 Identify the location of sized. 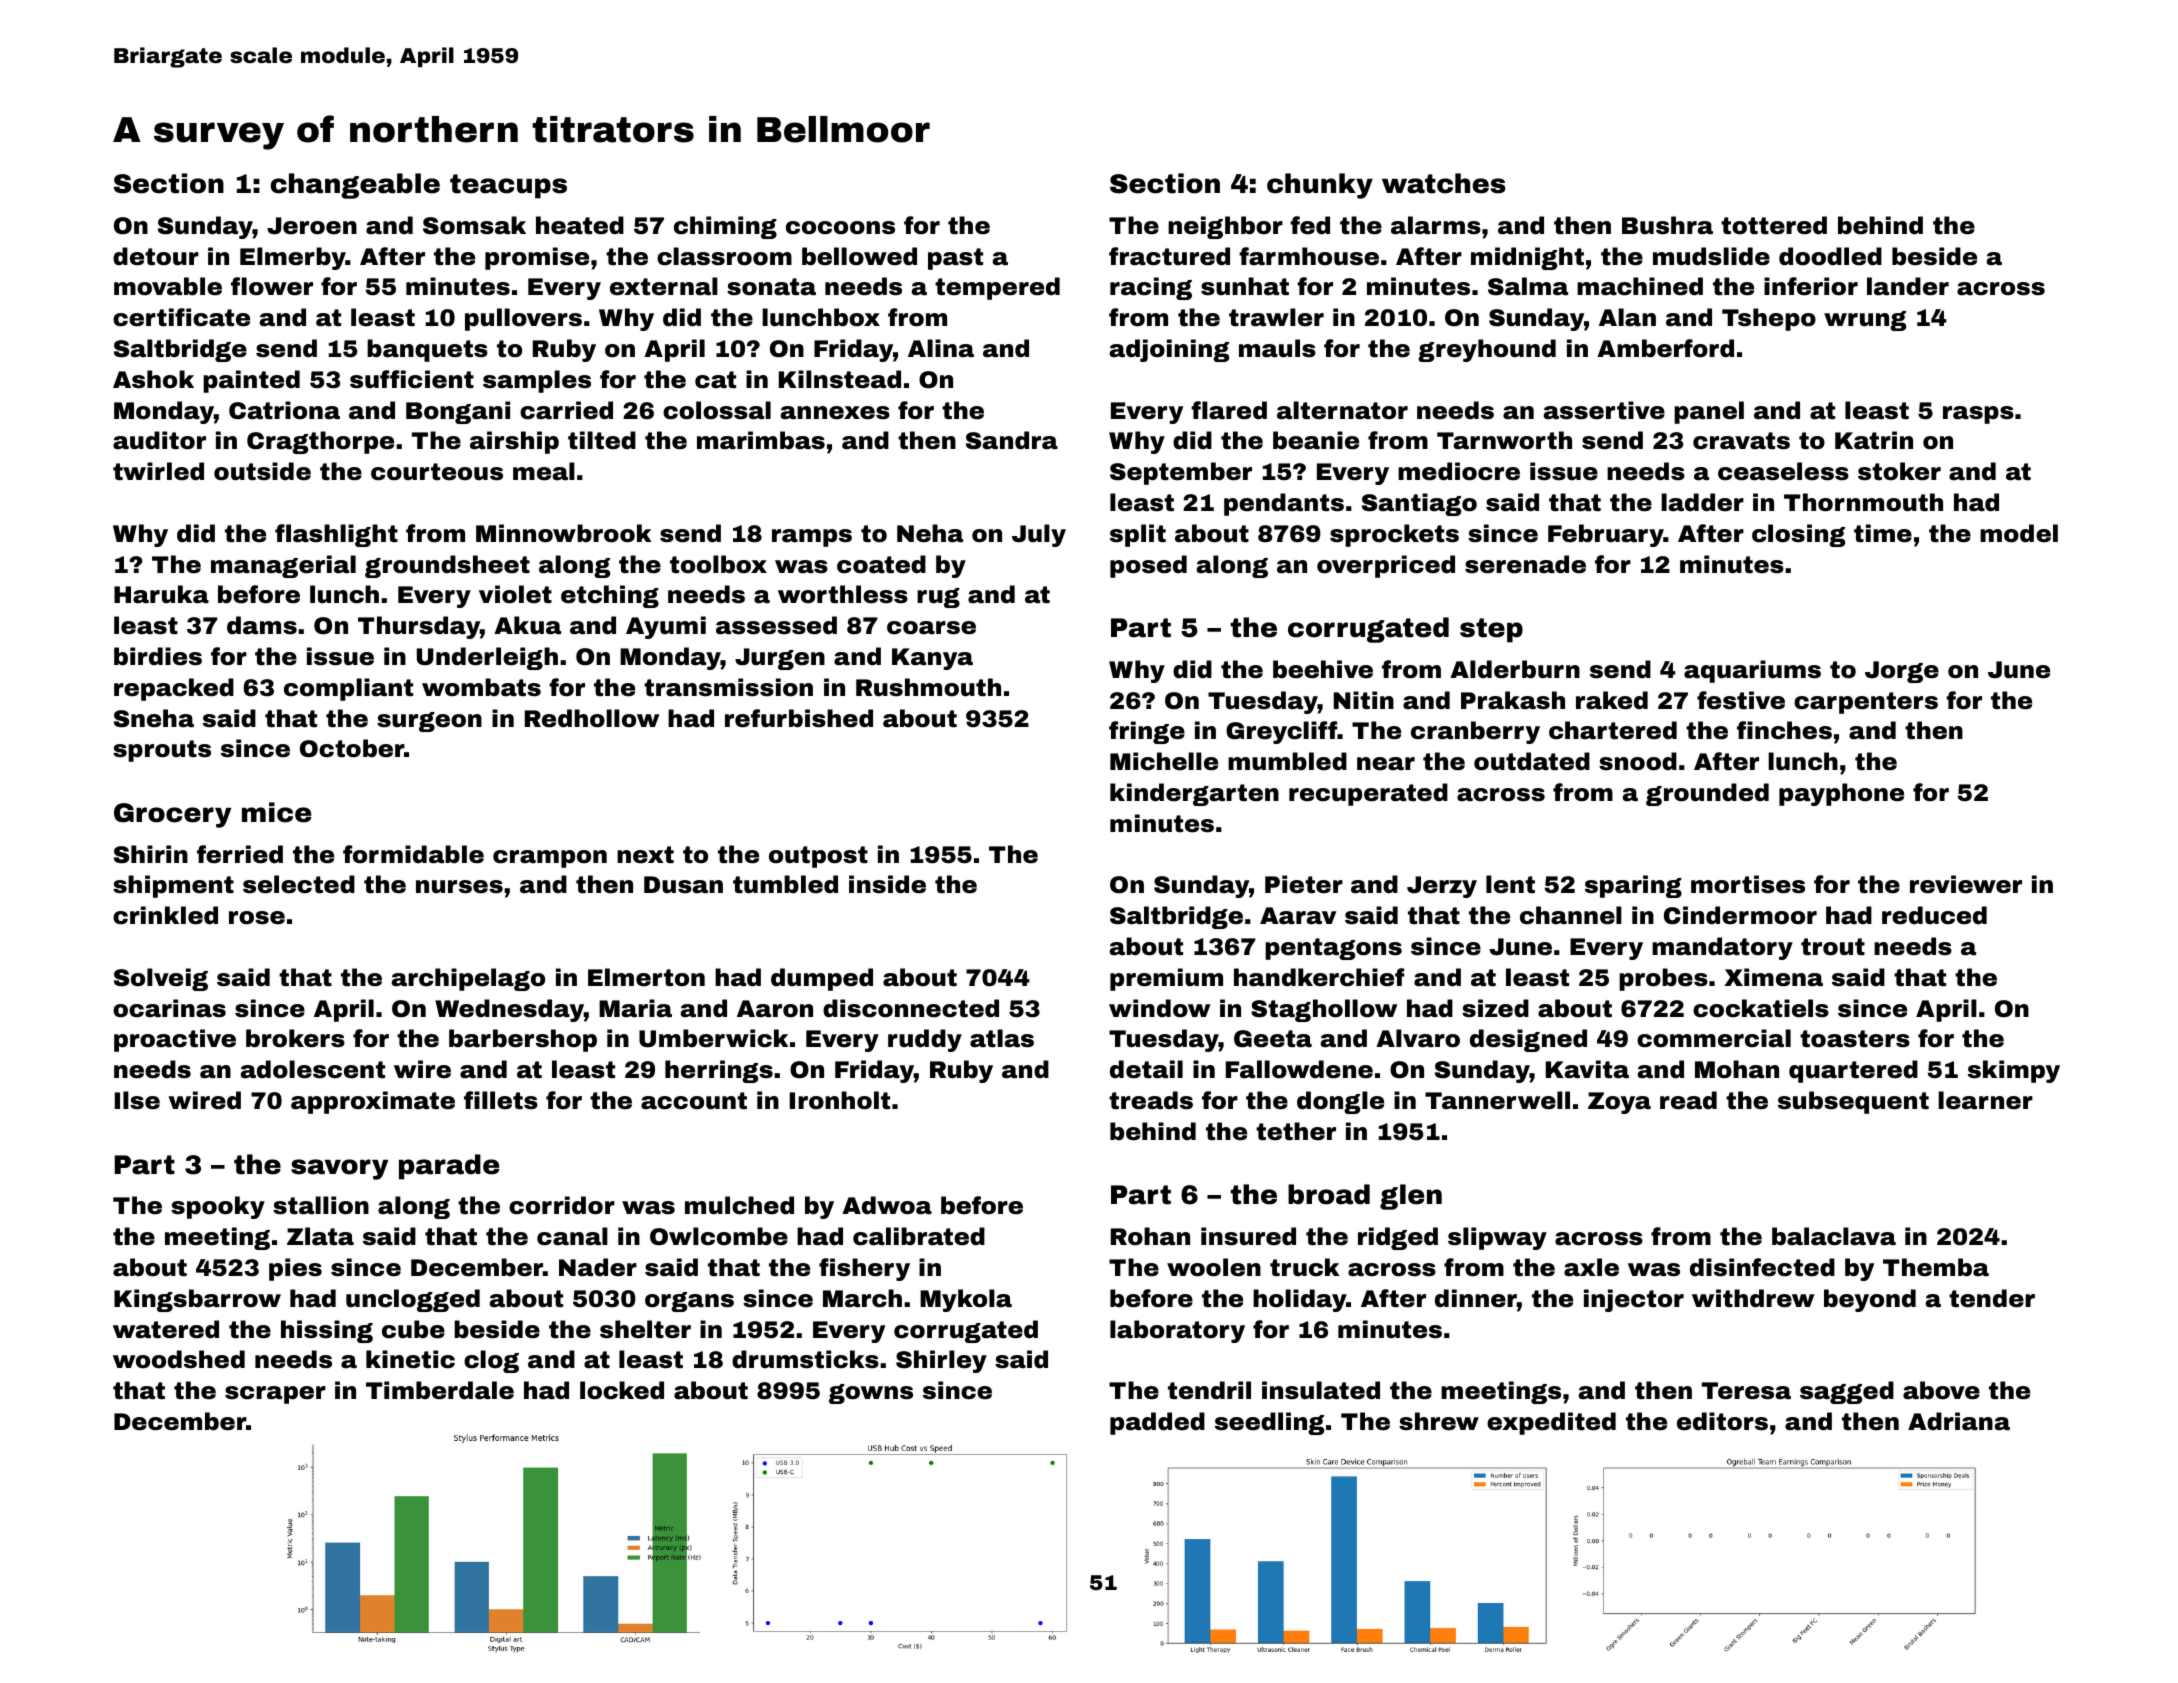
(1495, 1008).
